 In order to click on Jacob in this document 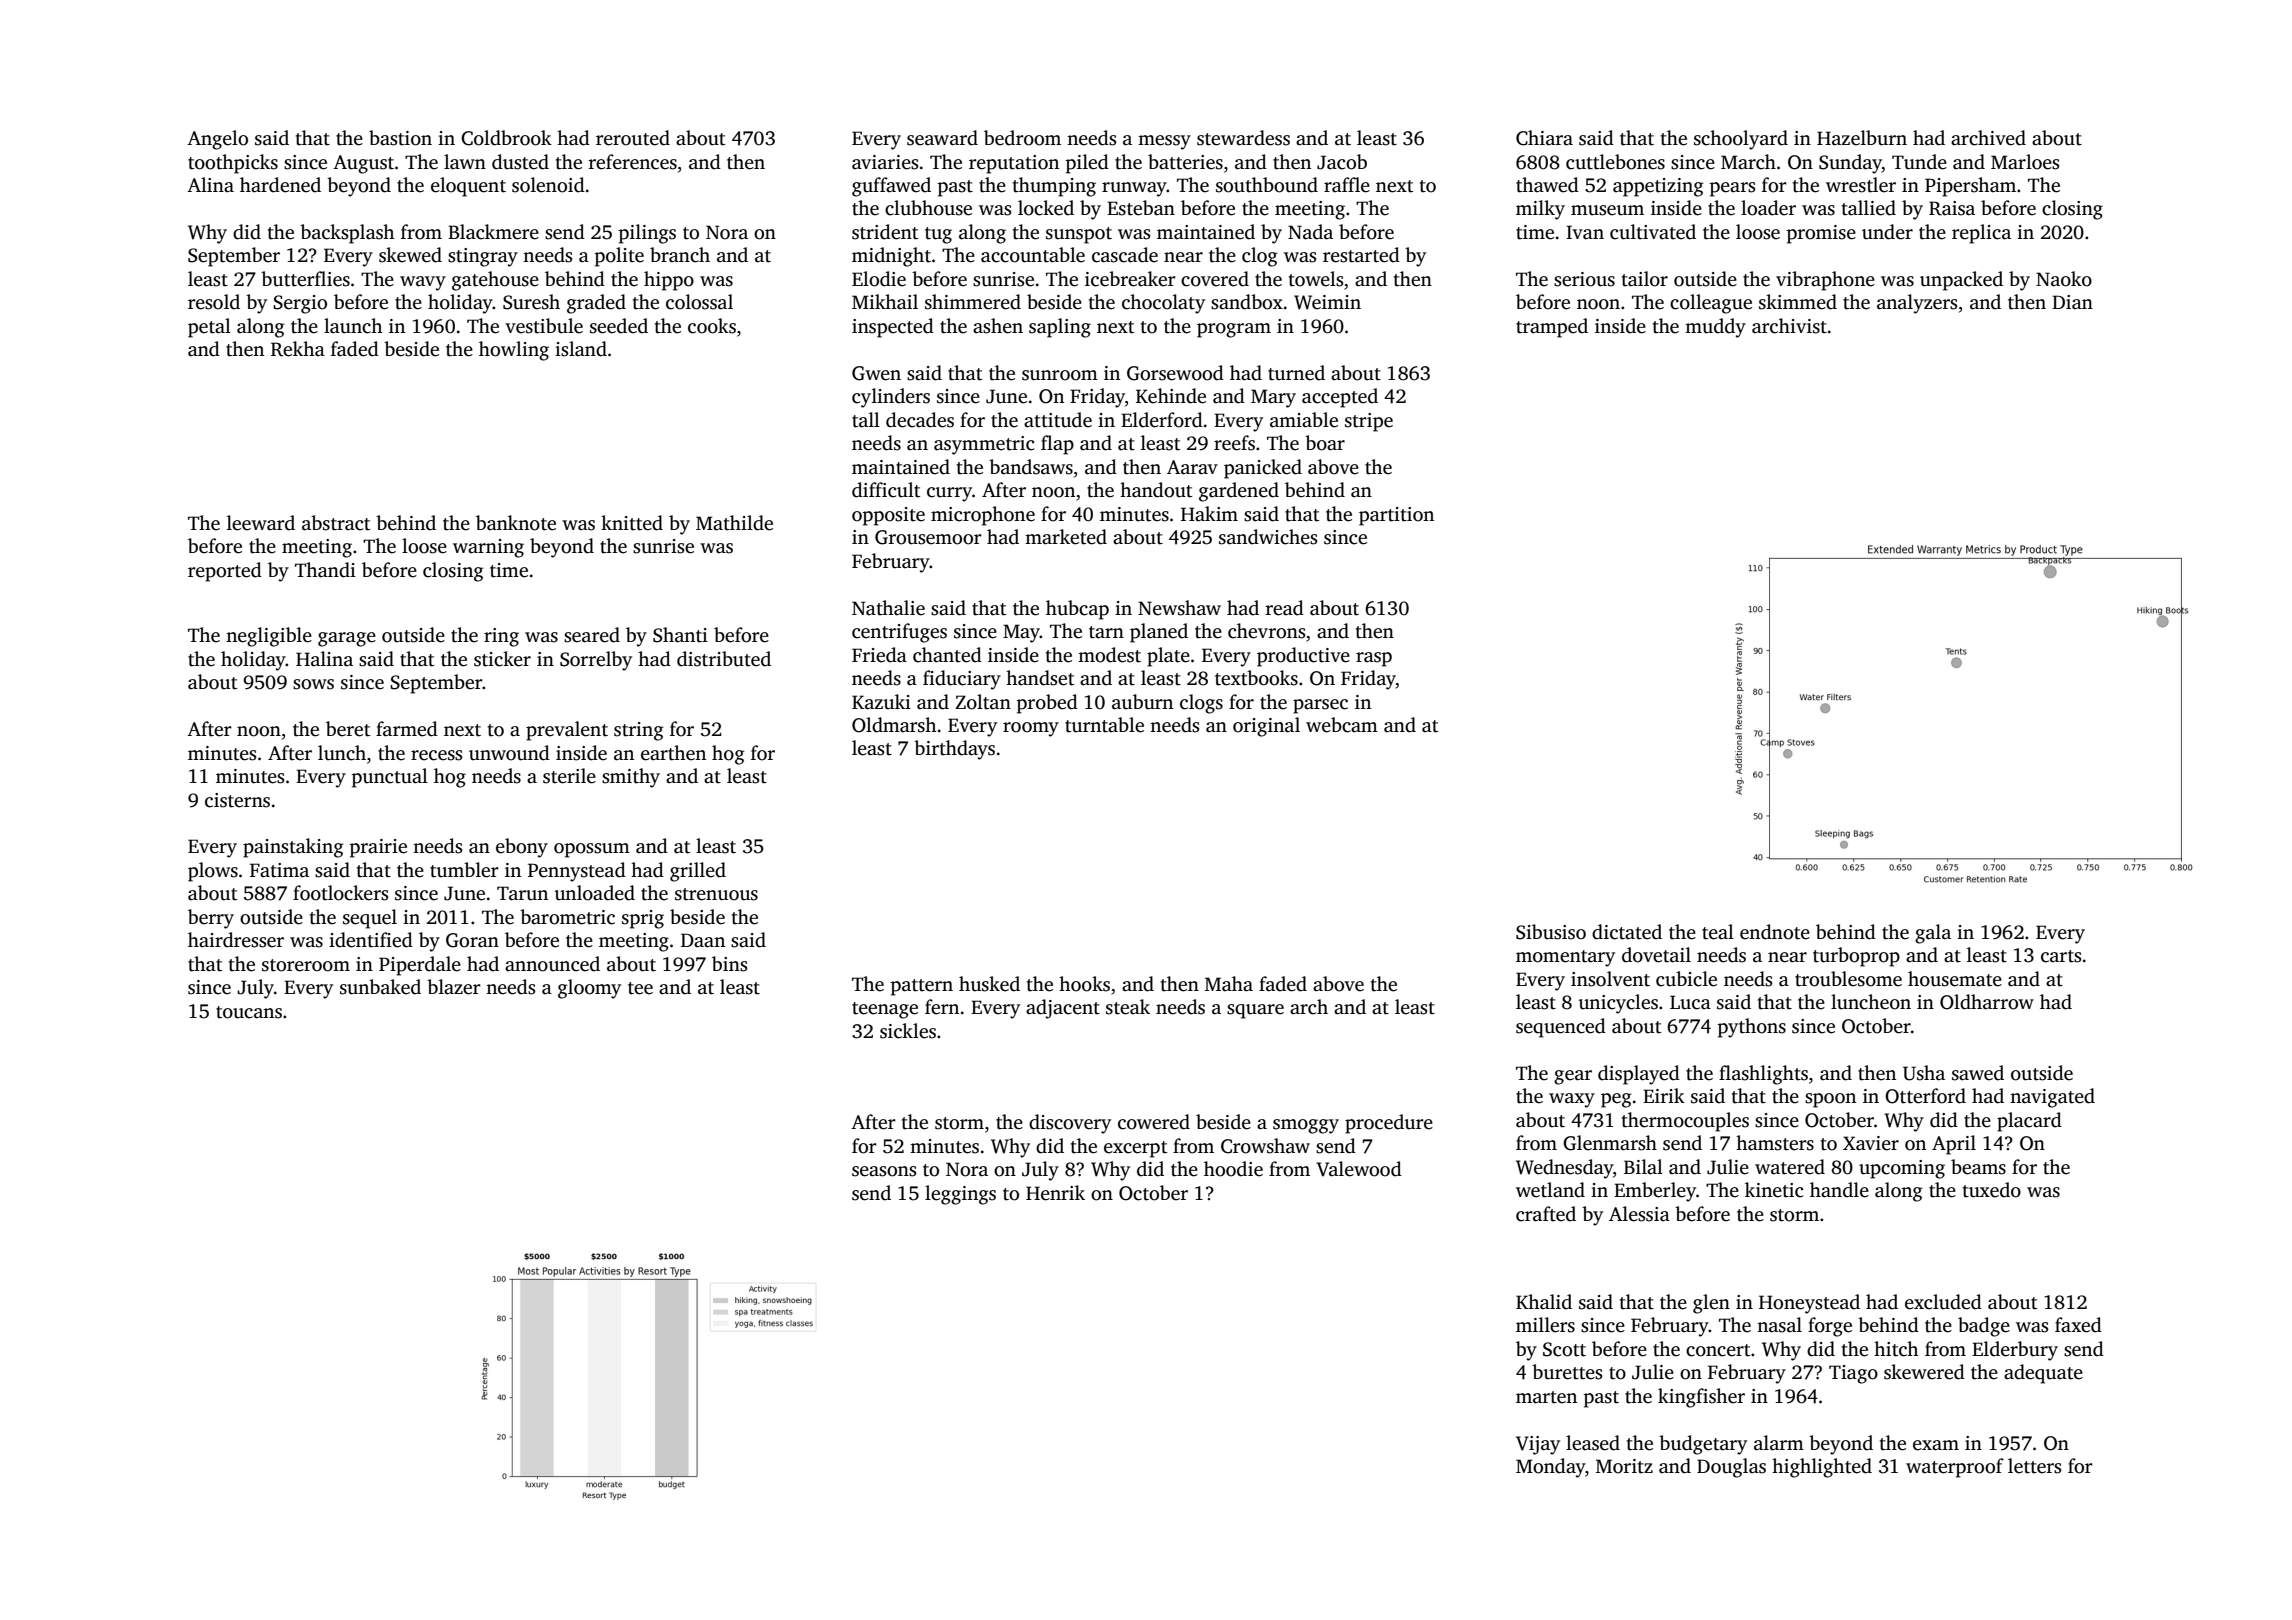, I will do `click(1342, 162)`.
